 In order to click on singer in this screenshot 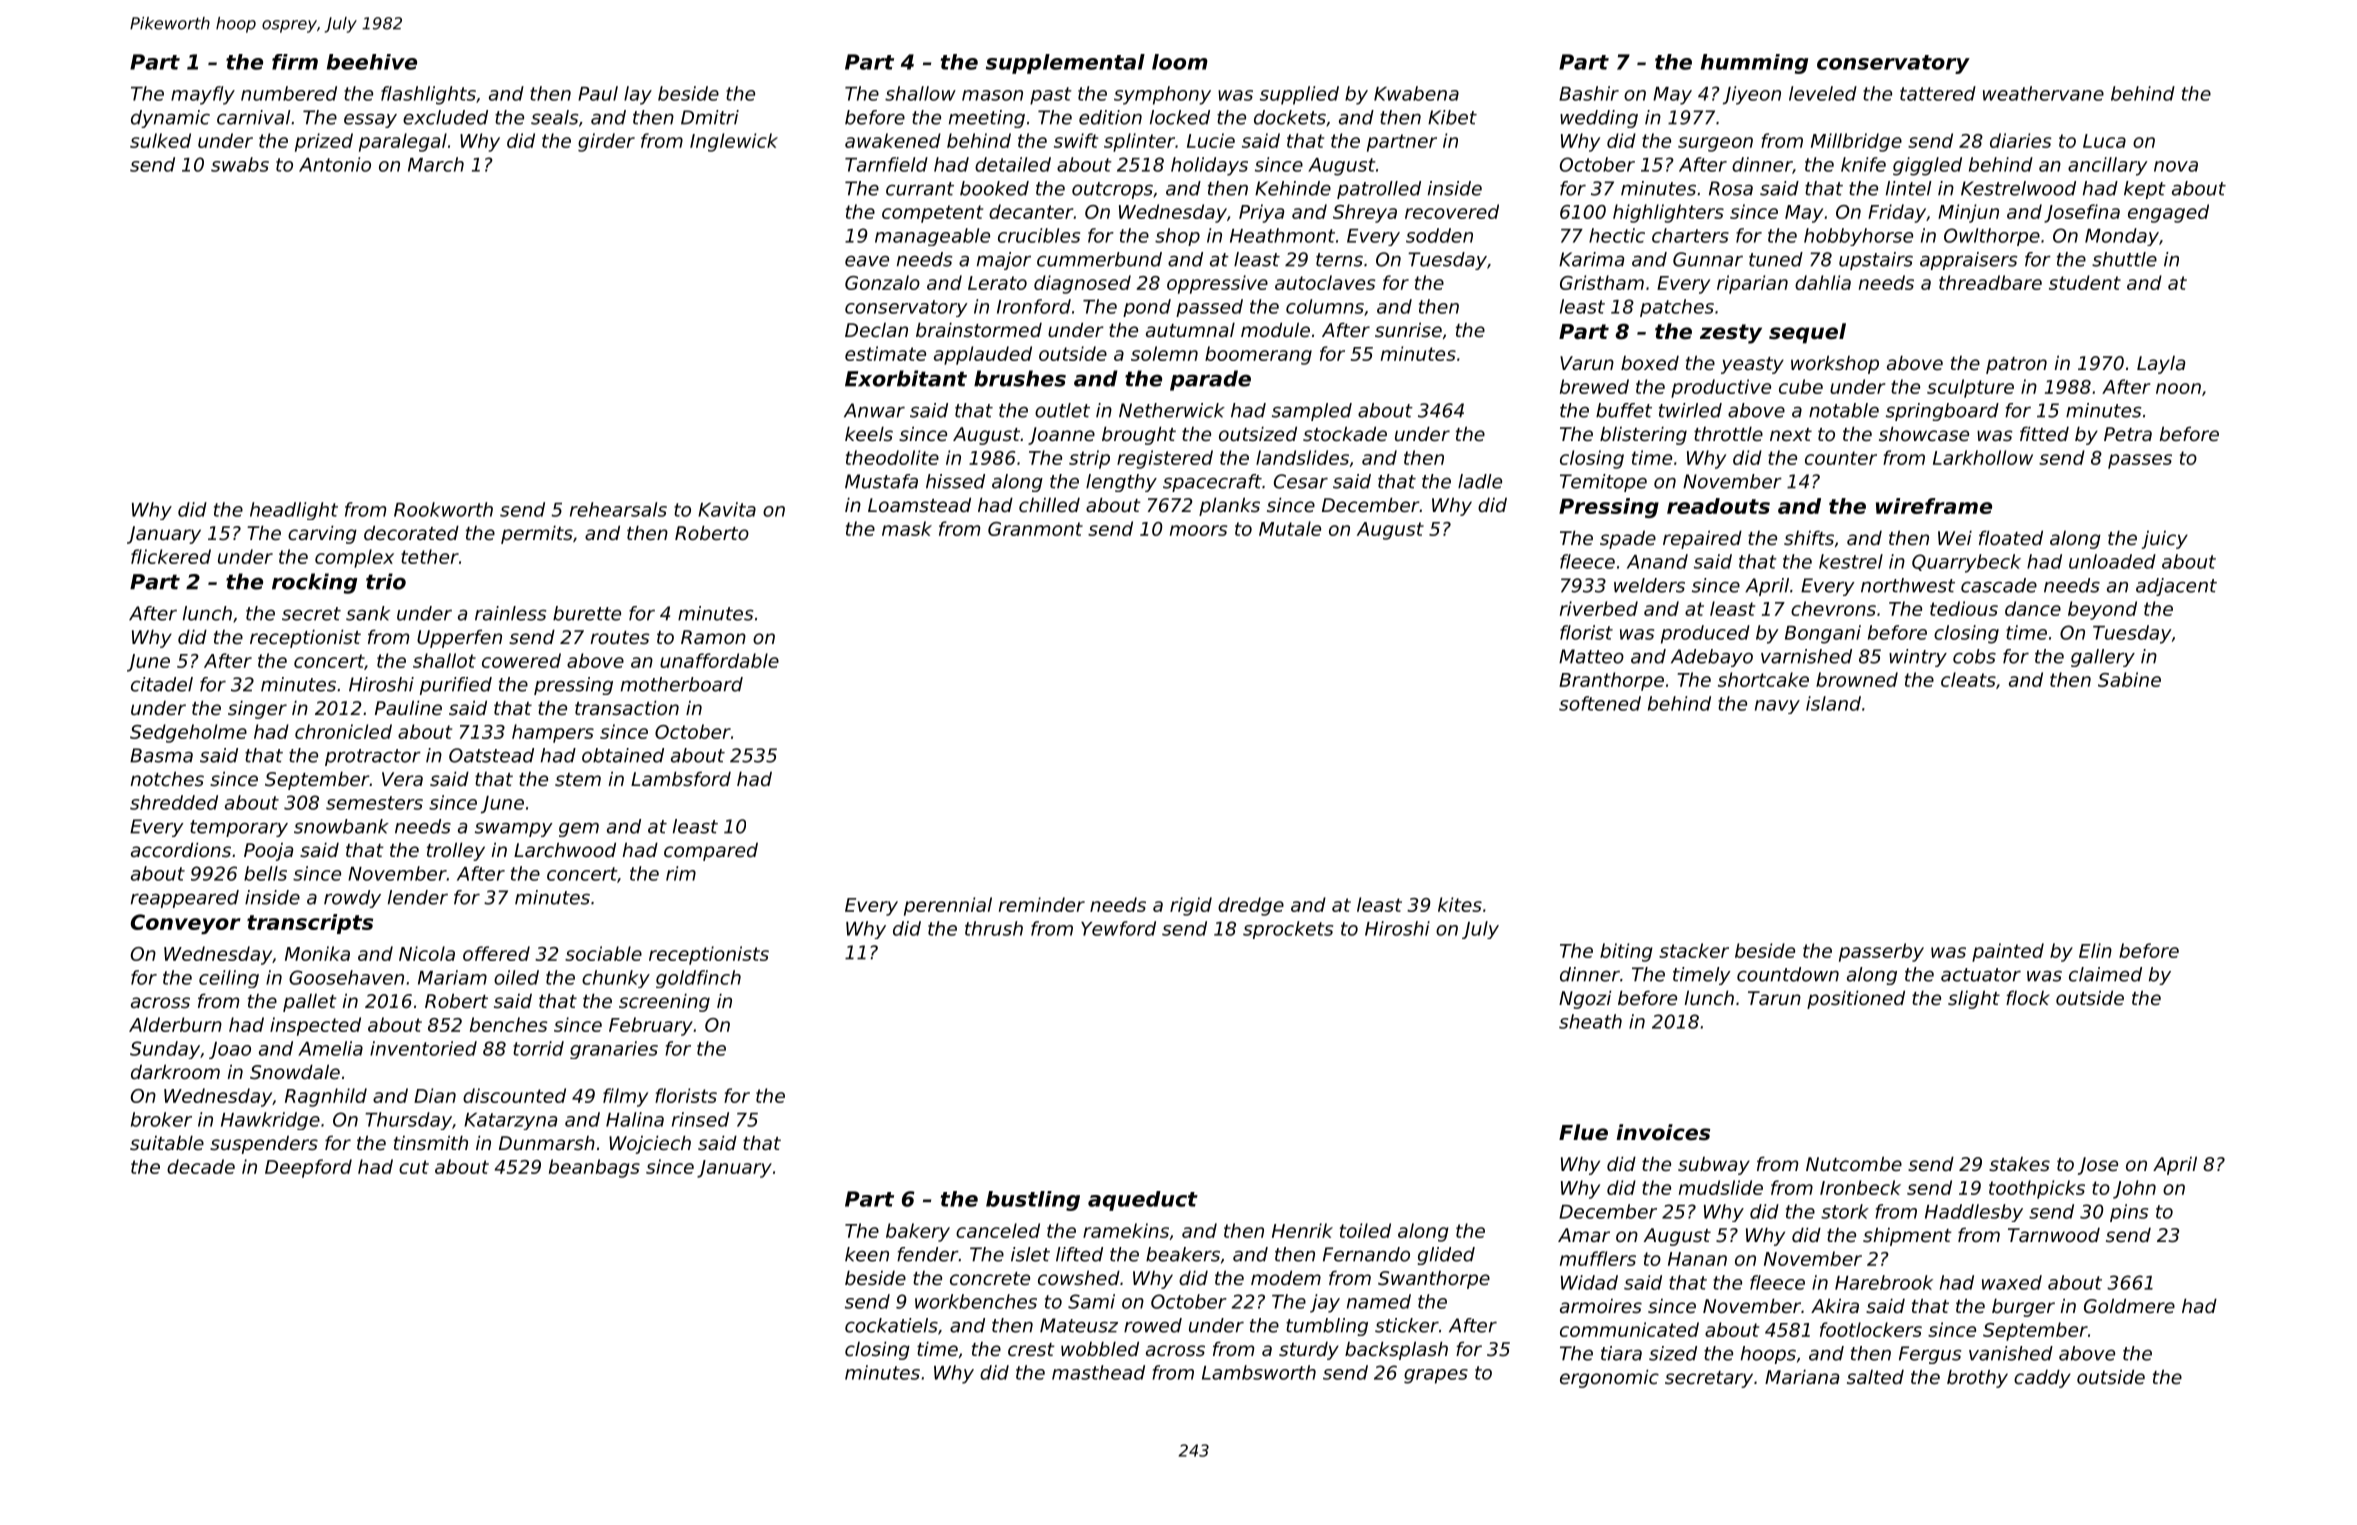, I will do `click(257, 709)`.
